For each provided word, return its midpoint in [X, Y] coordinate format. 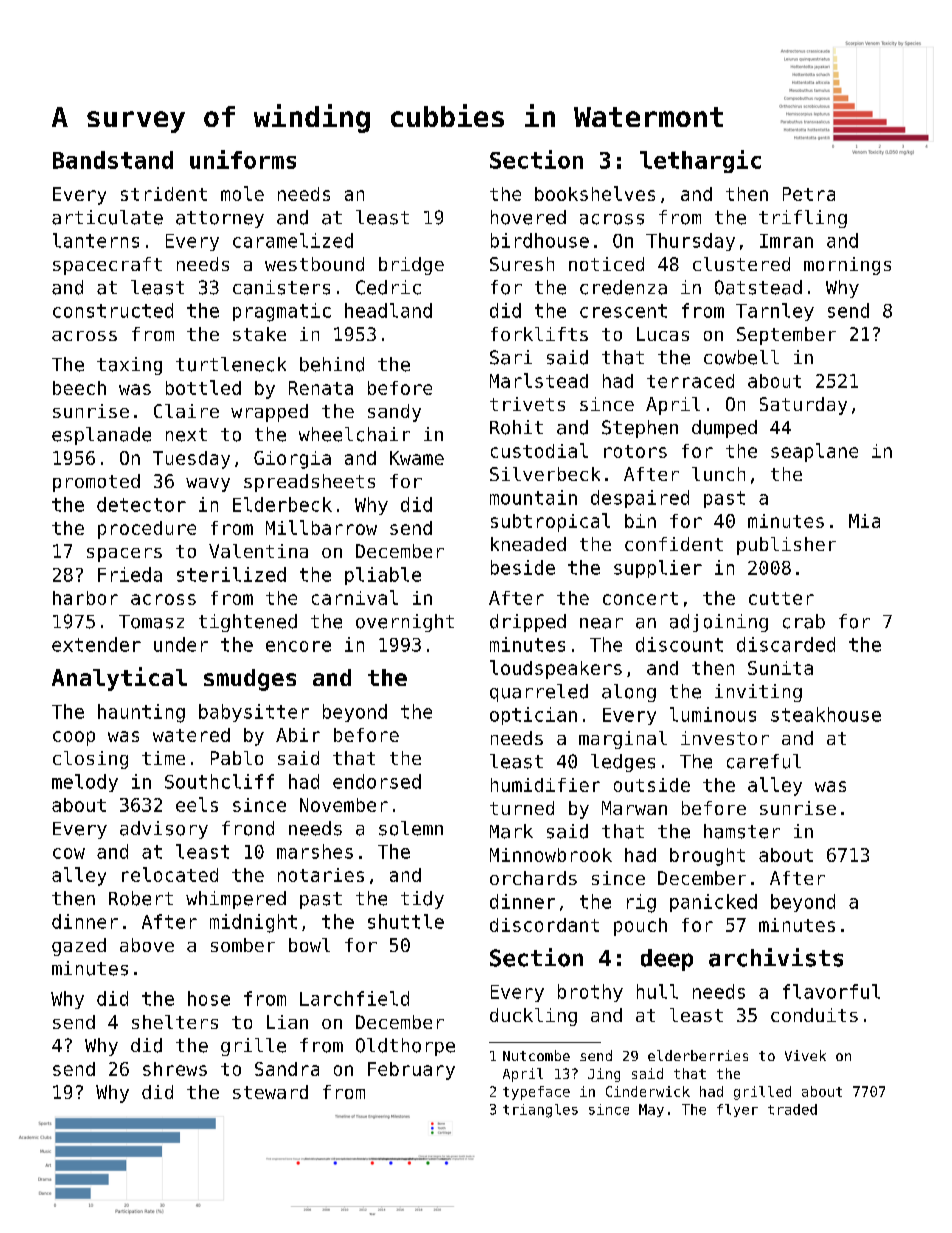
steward [270, 1092]
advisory [164, 830]
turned [522, 808]
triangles [540, 1111]
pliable [383, 576]
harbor [85, 598]
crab [804, 621]
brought [707, 857]
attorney [220, 219]
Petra [809, 194]
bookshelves [595, 193]
